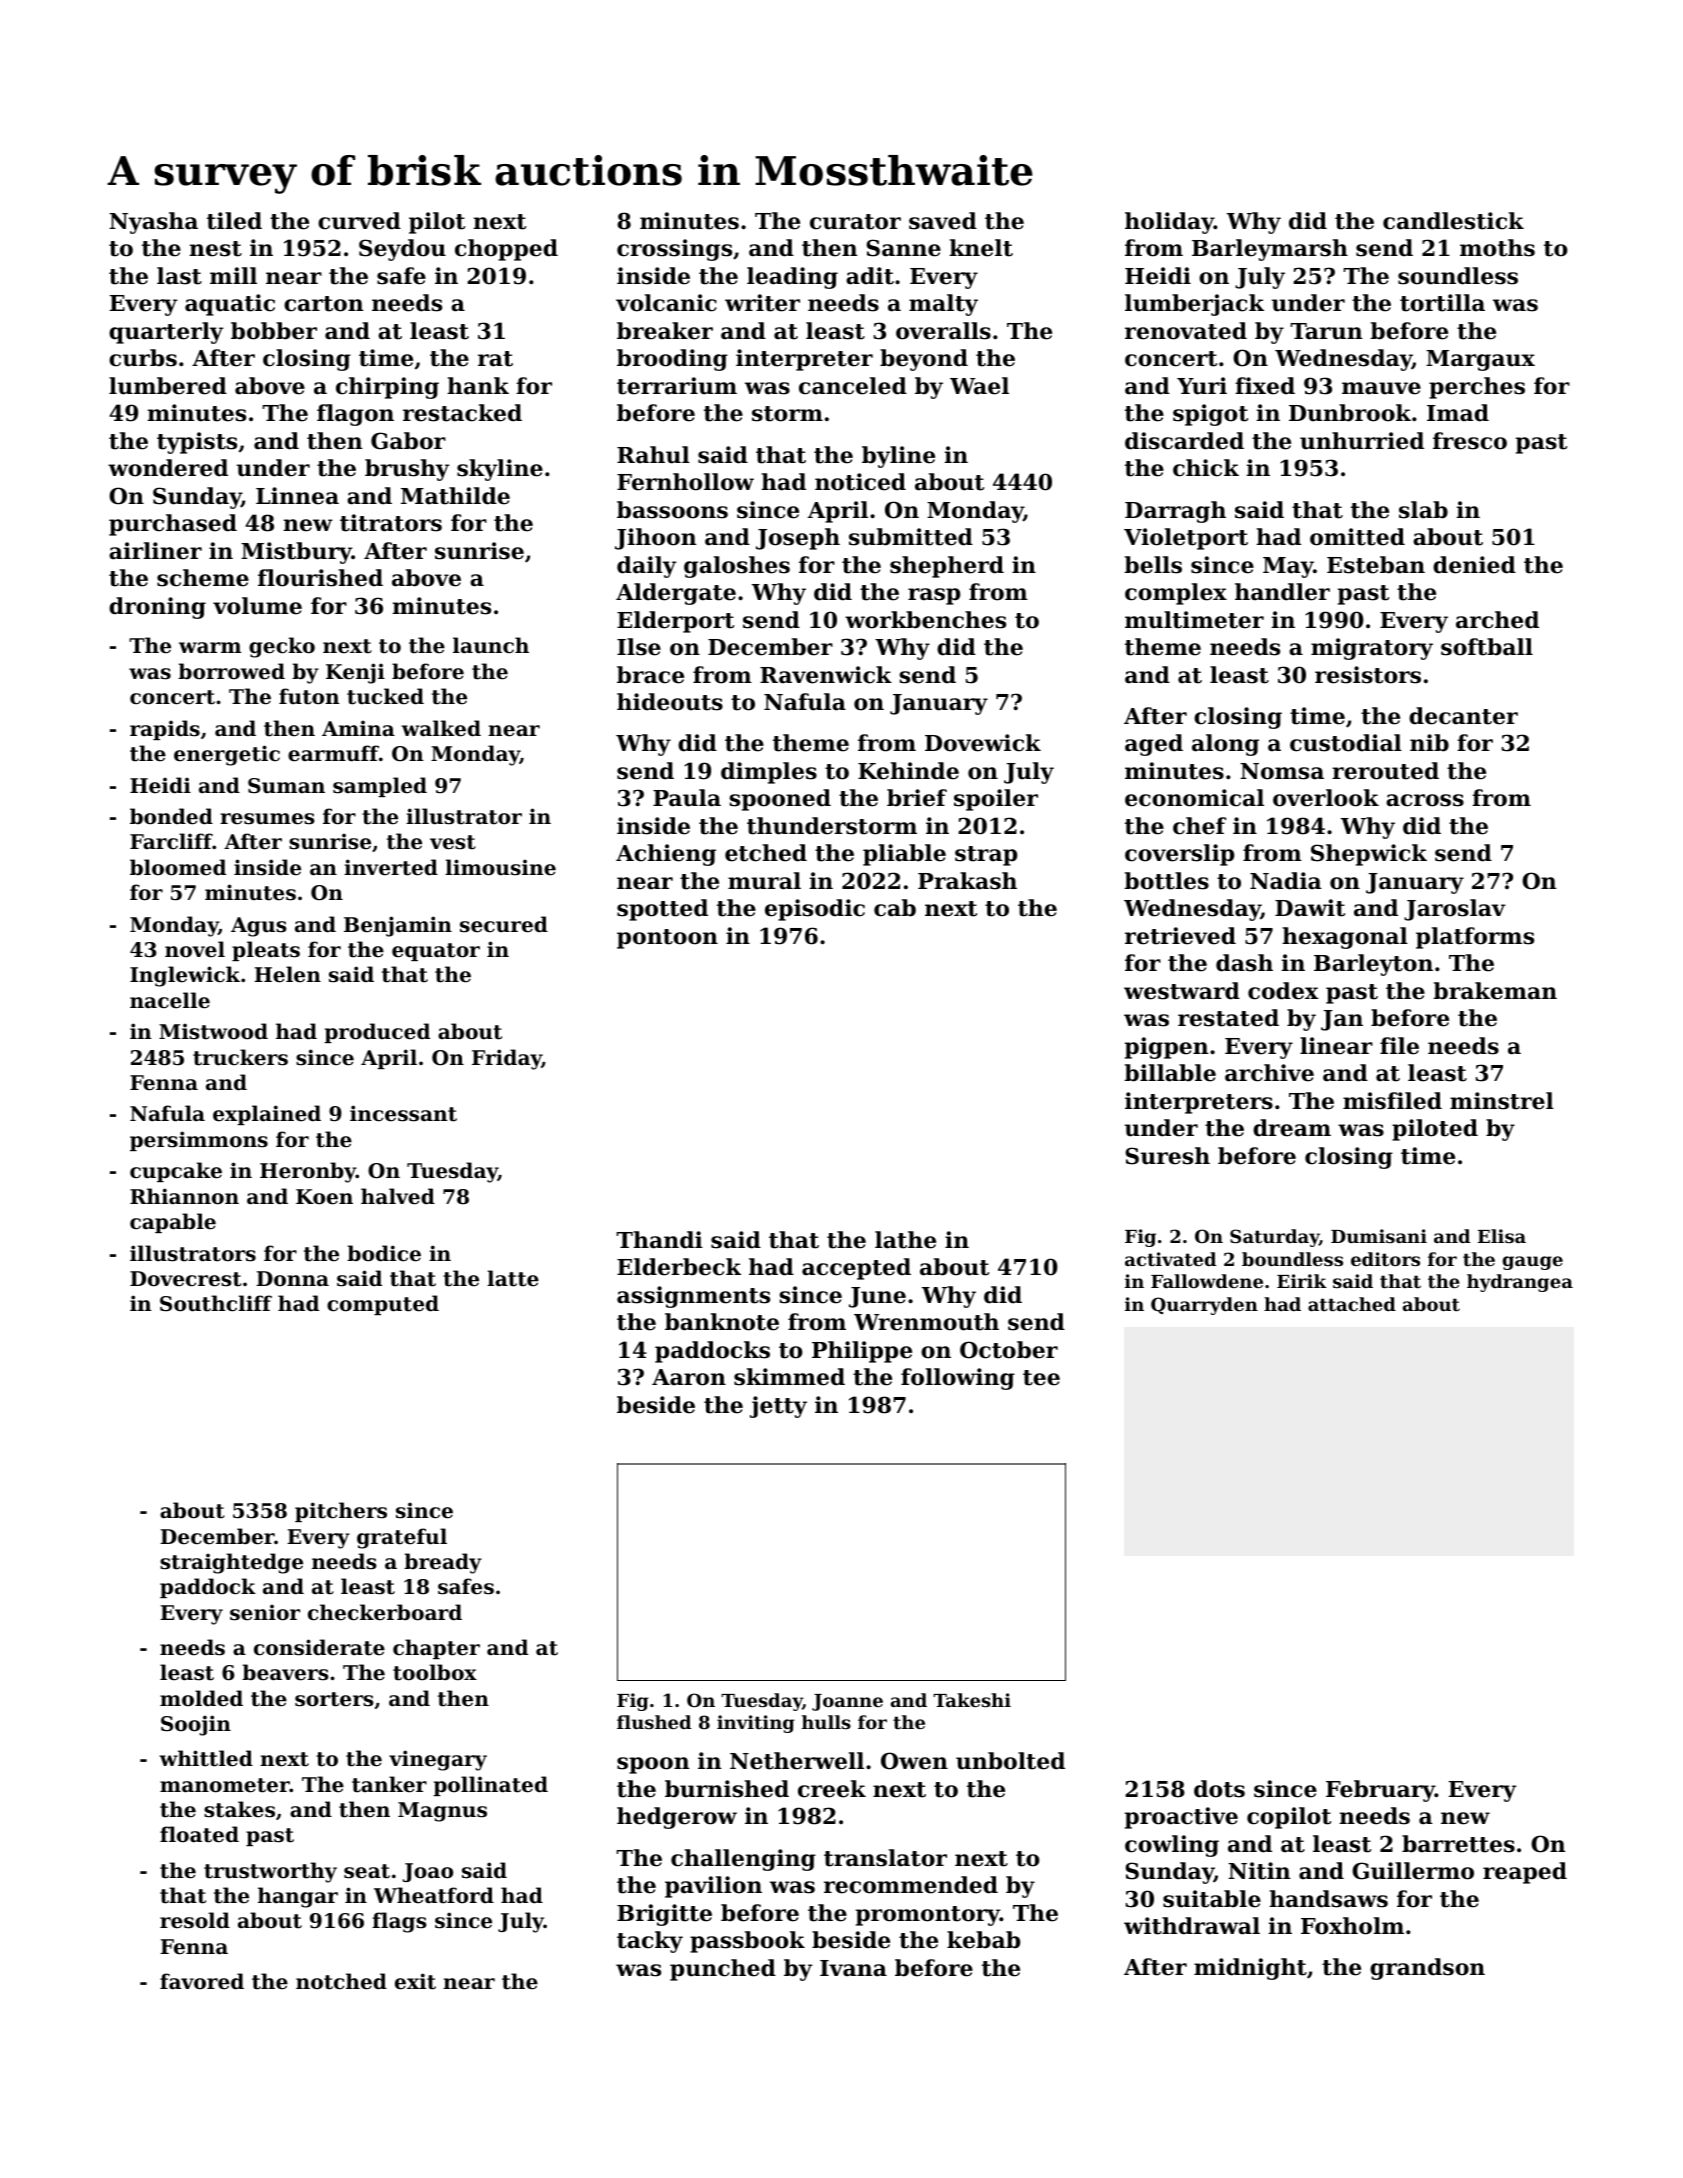  I want to click on Ivana, so click(853, 1968).
